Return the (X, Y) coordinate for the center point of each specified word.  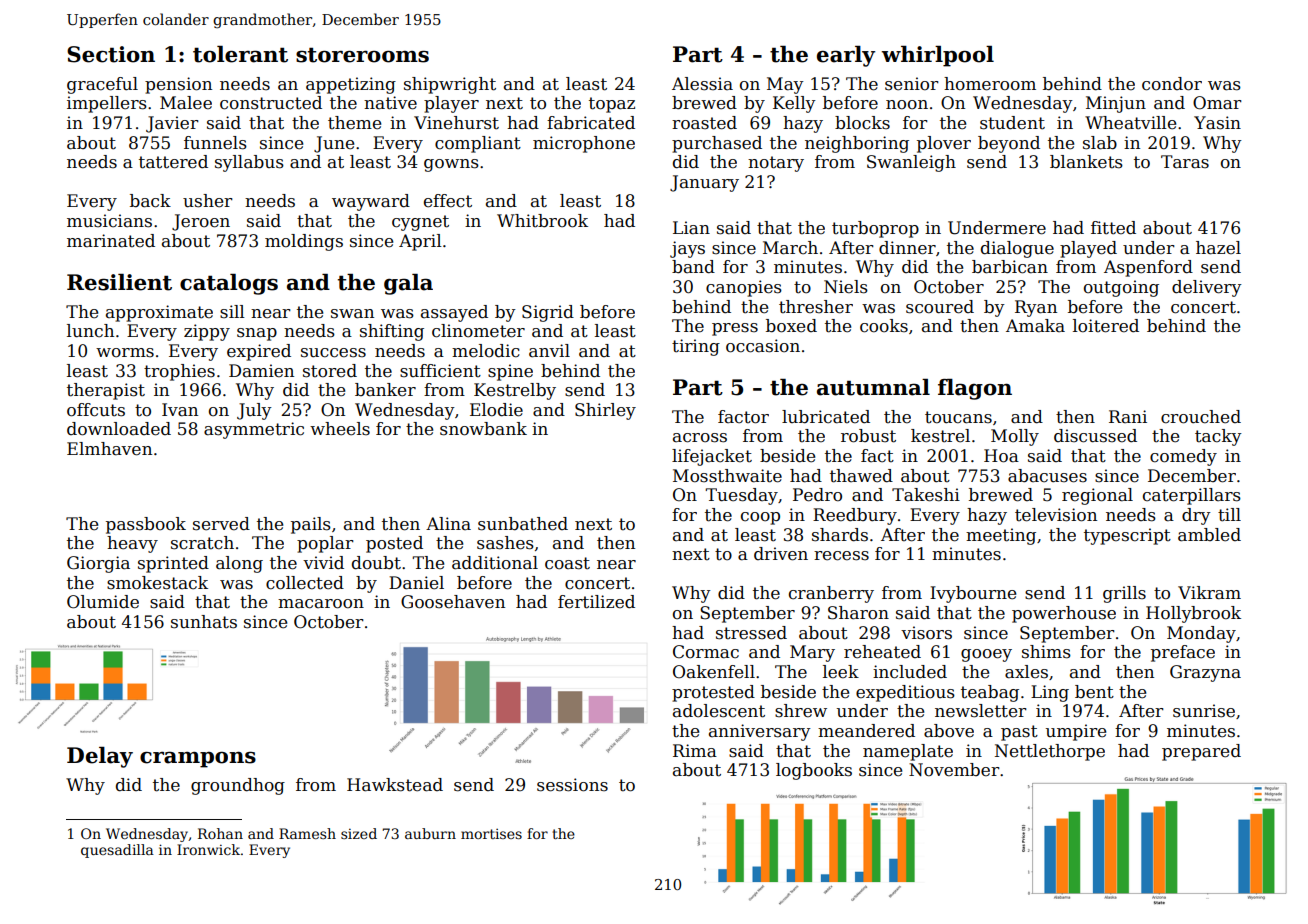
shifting (392, 332)
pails (311, 525)
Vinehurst (456, 123)
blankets (1086, 162)
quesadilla (117, 851)
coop (760, 518)
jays (687, 249)
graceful (102, 85)
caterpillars (1192, 496)
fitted (1113, 228)
